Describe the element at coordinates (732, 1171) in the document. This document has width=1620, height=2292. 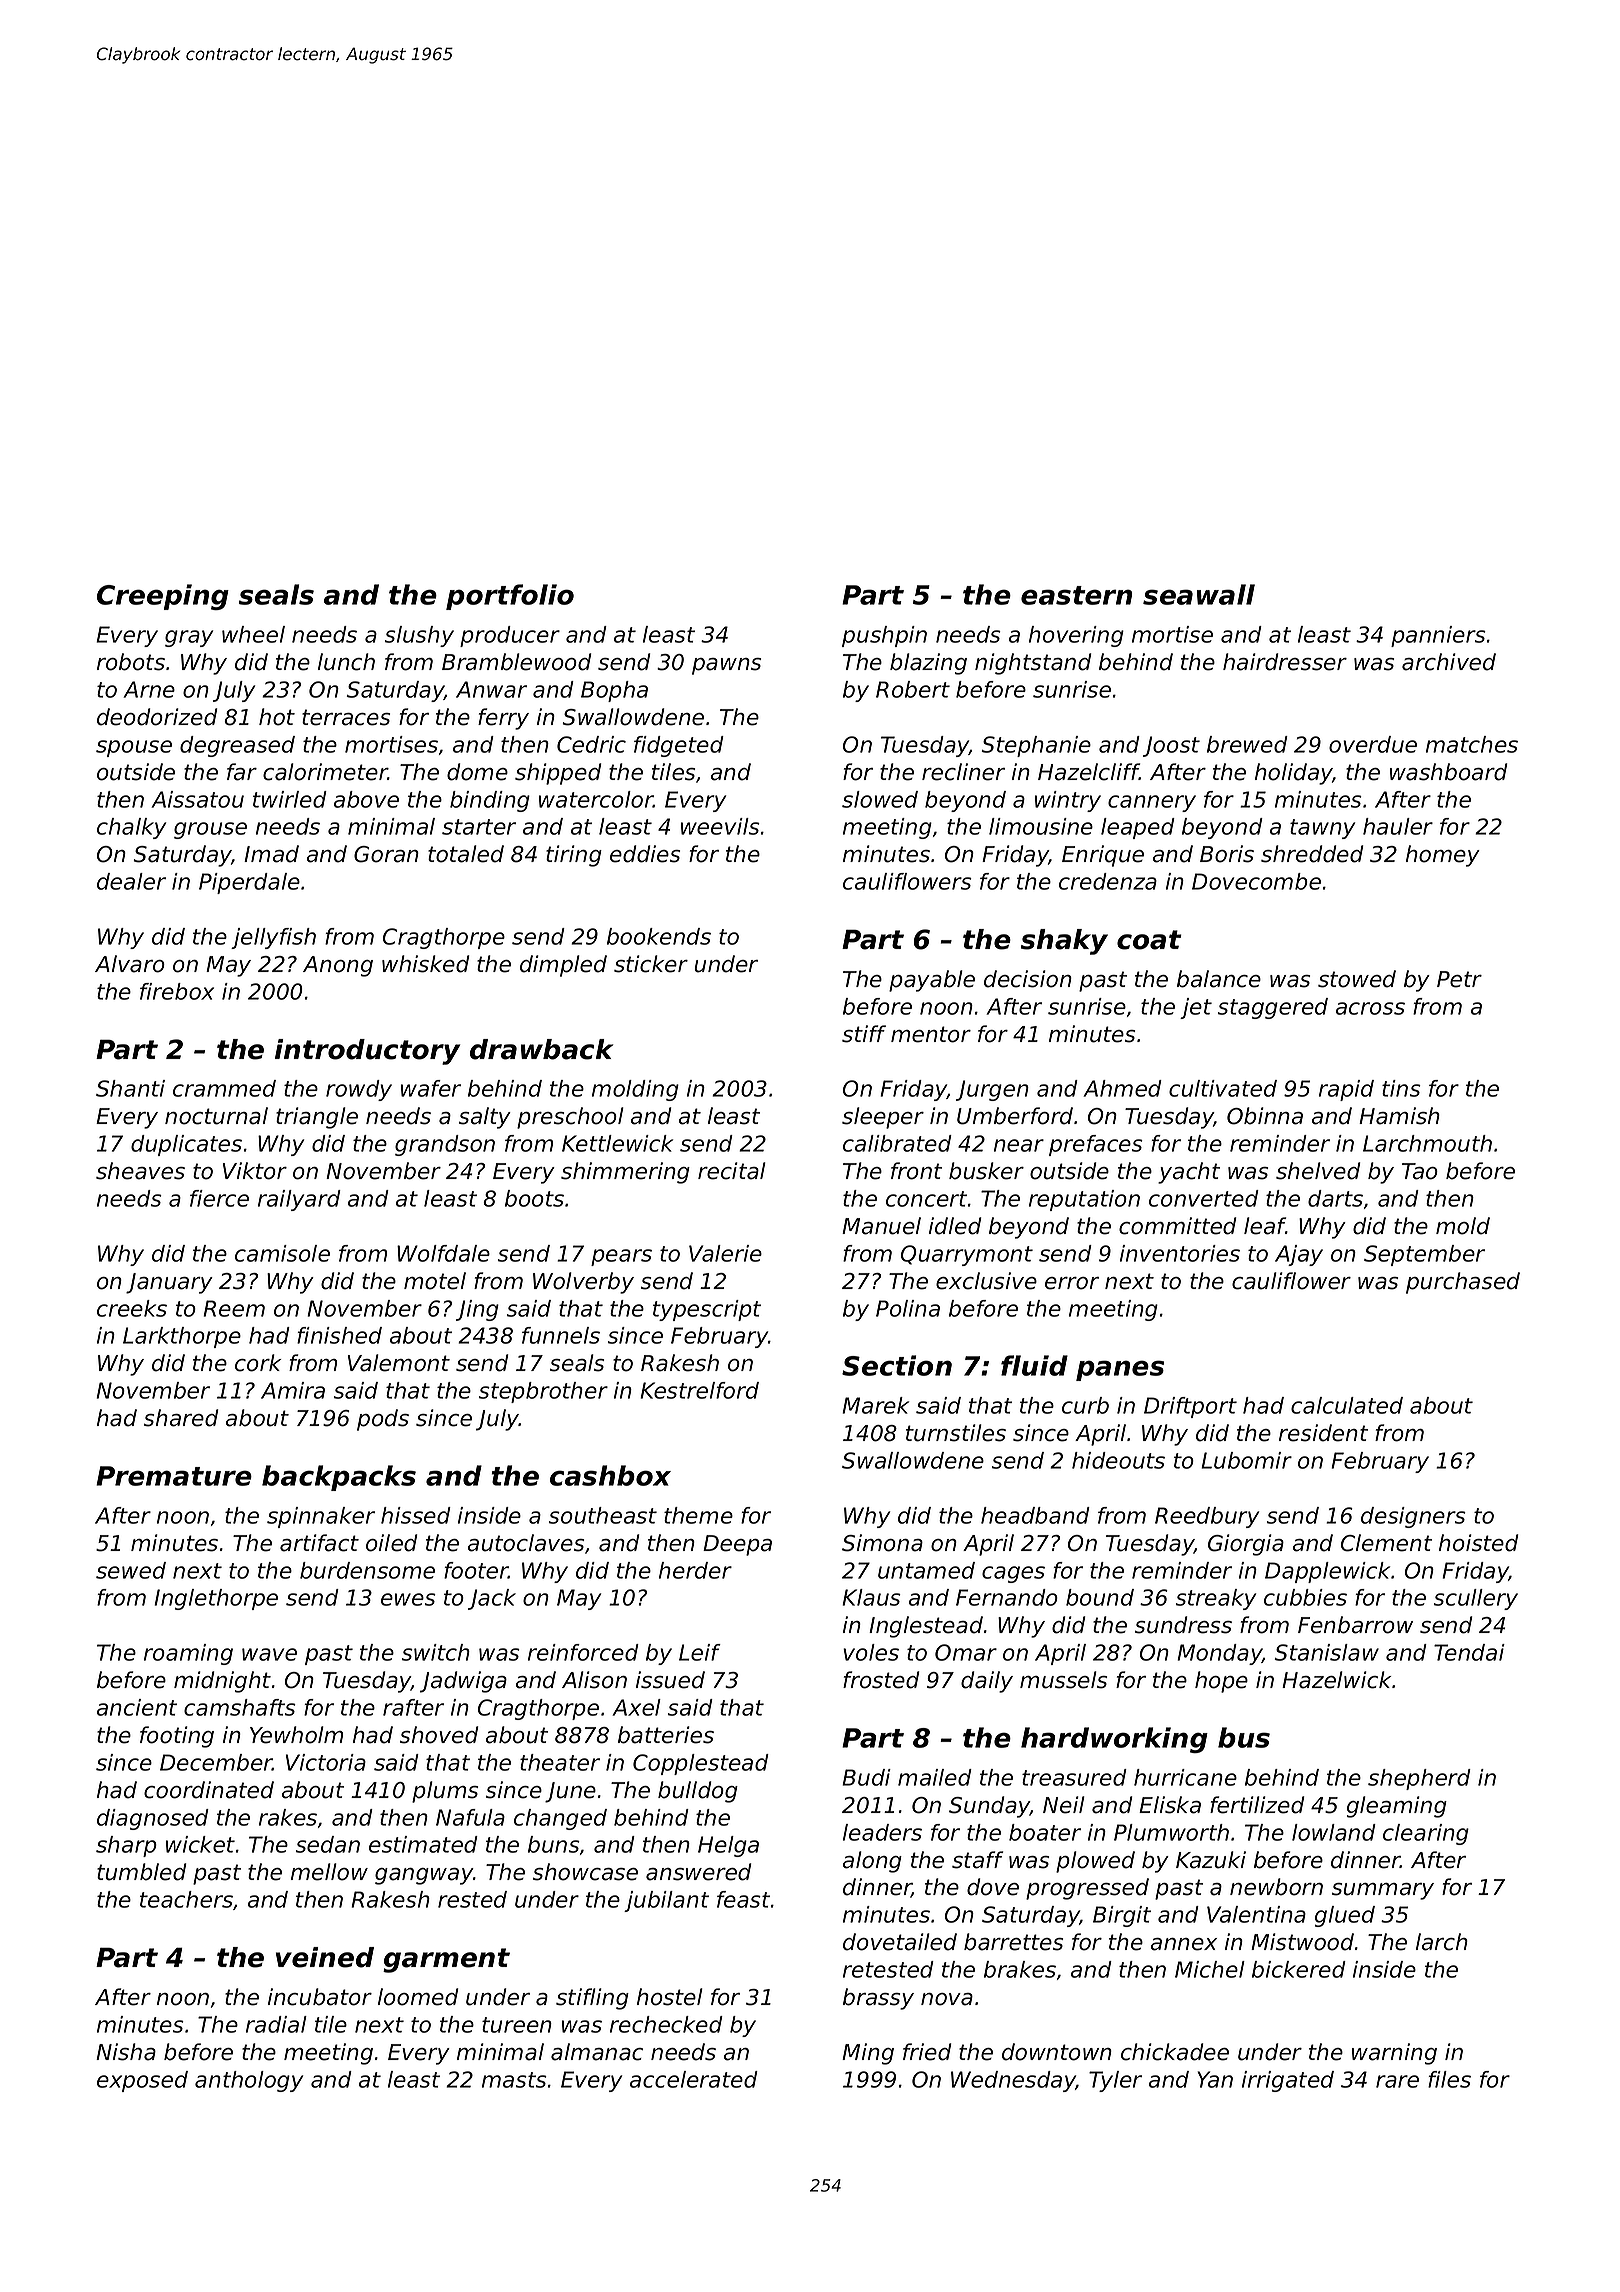
I see `recital` at that location.
